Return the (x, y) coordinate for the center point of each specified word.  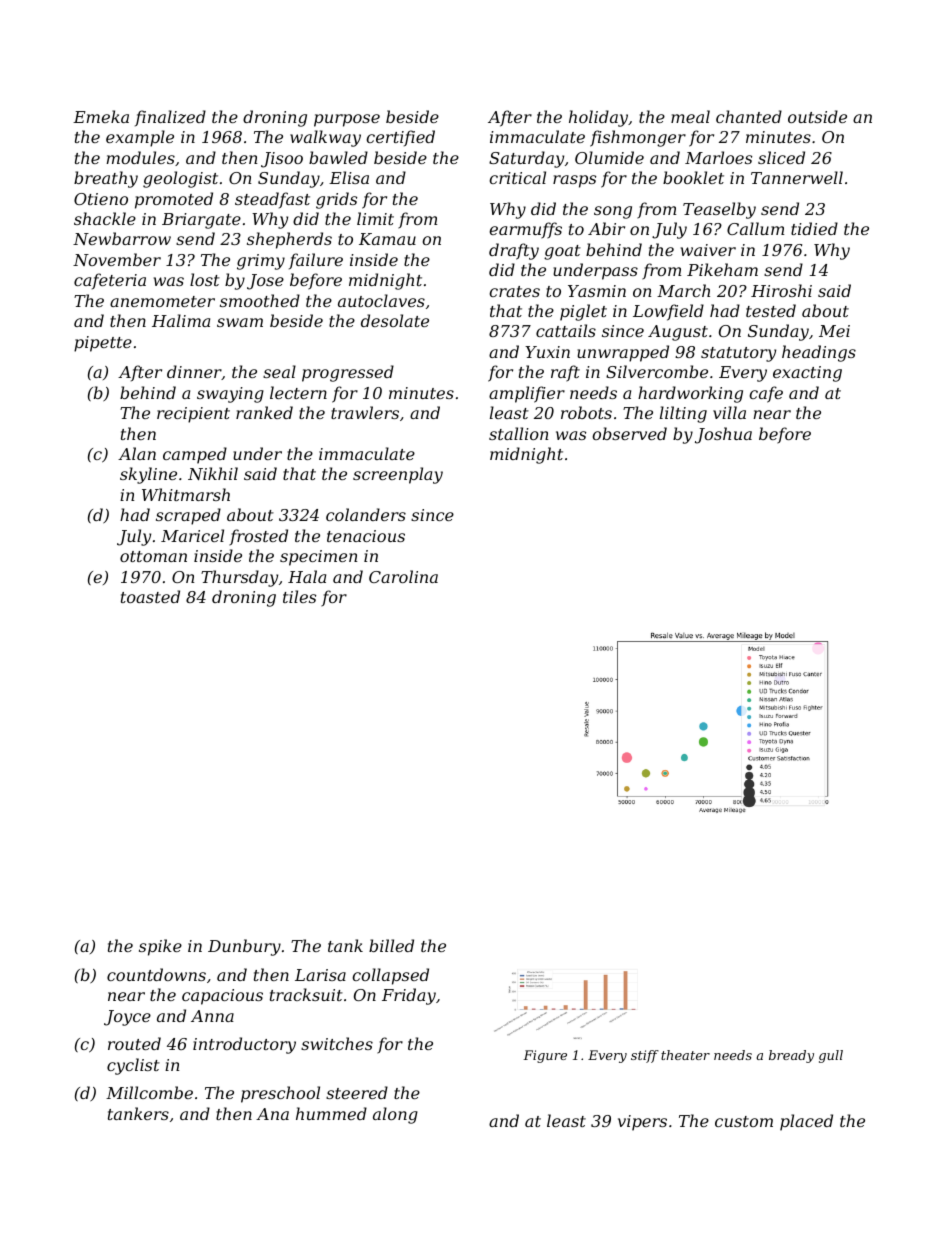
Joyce (127, 1018)
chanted (749, 116)
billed (391, 945)
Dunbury (244, 947)
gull (831, 1056)
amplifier (527, 394)
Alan (137, 453)
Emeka (101, 116)
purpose (347, 120)
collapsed (390, 976)
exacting (807, 374)
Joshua (723, 435)
